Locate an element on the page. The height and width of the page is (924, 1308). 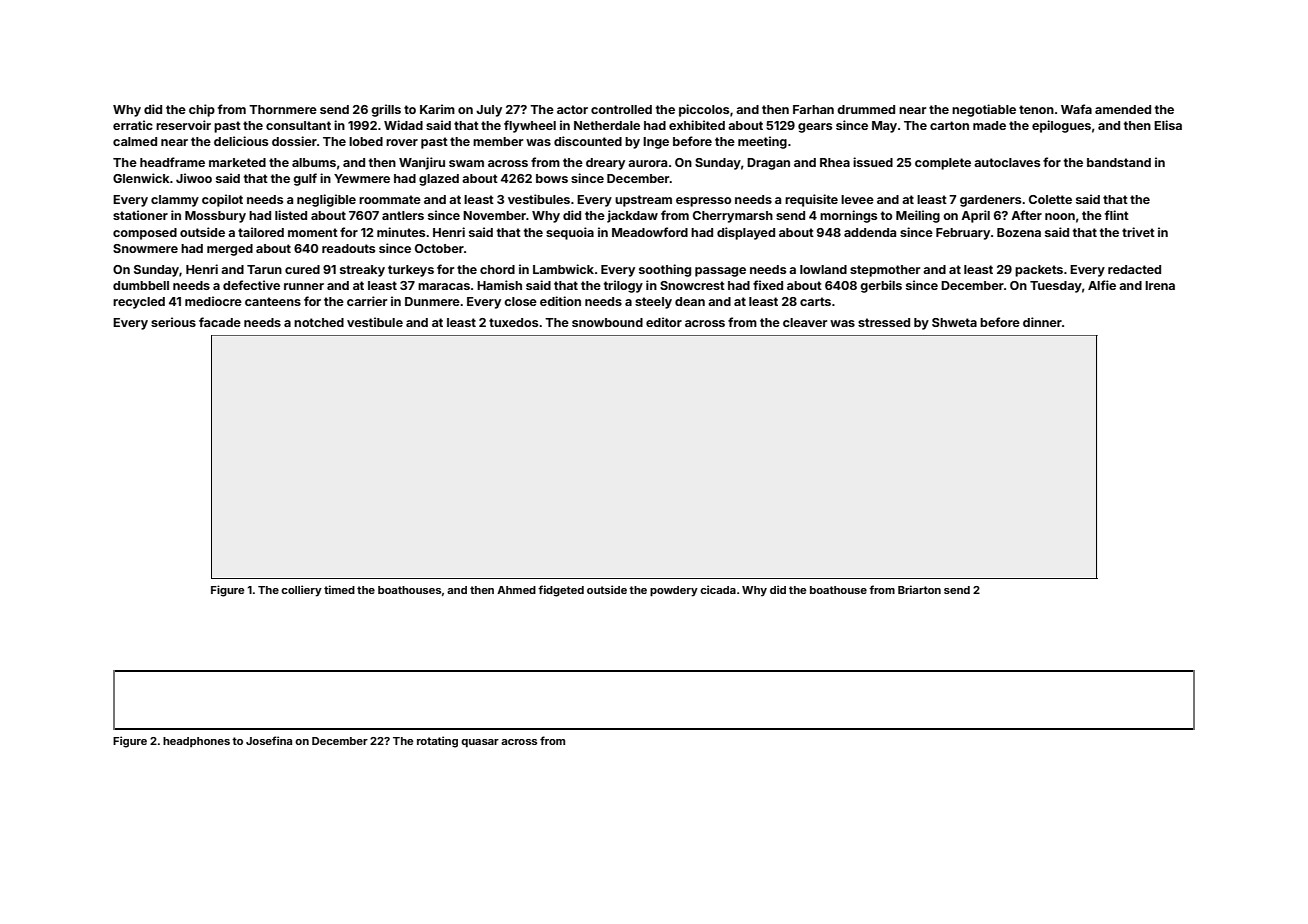
editor is located at coordinates (664, 322).
